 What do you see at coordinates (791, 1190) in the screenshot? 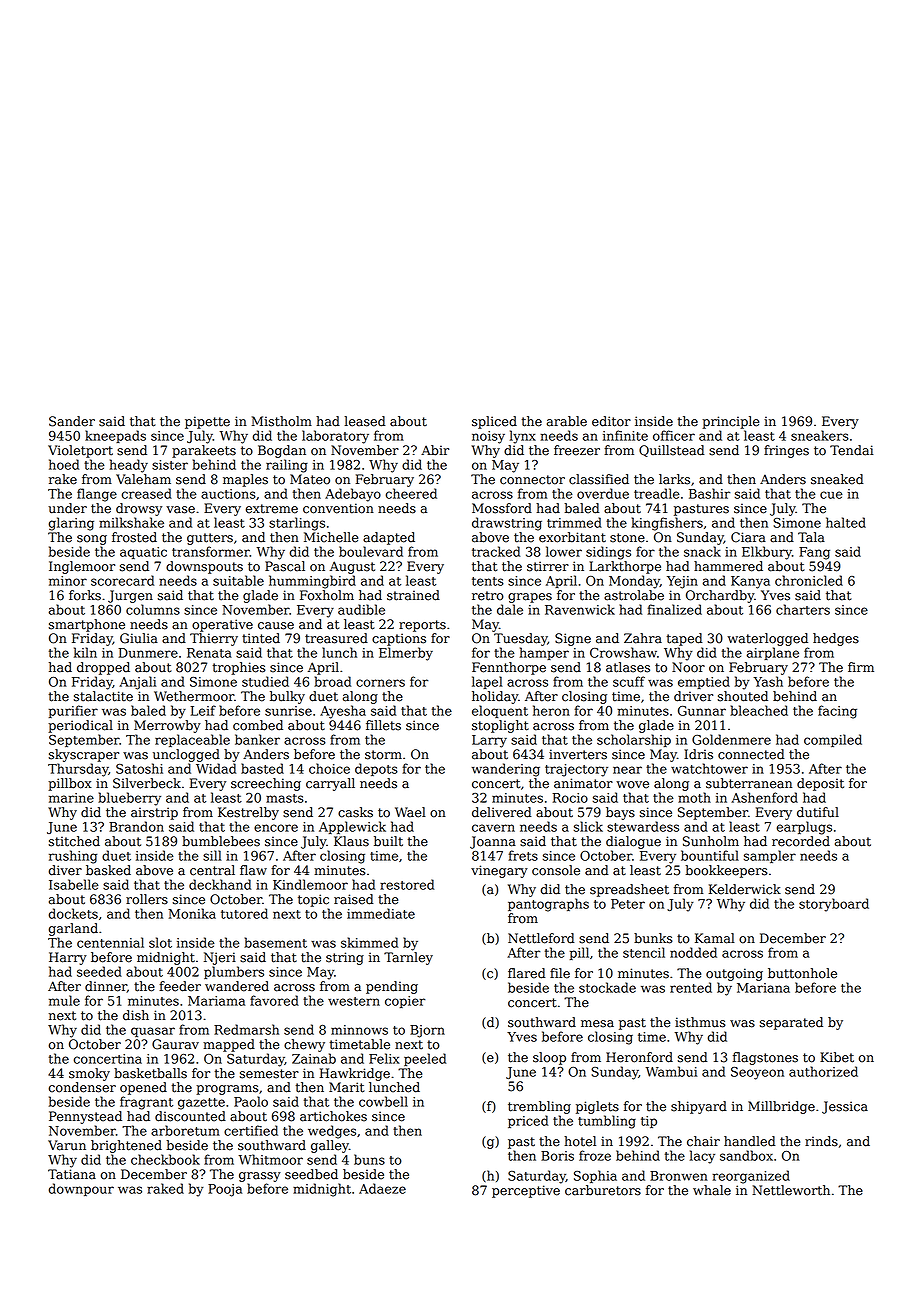
I see `Nettleworth` at bounding box center [791, 1190].
